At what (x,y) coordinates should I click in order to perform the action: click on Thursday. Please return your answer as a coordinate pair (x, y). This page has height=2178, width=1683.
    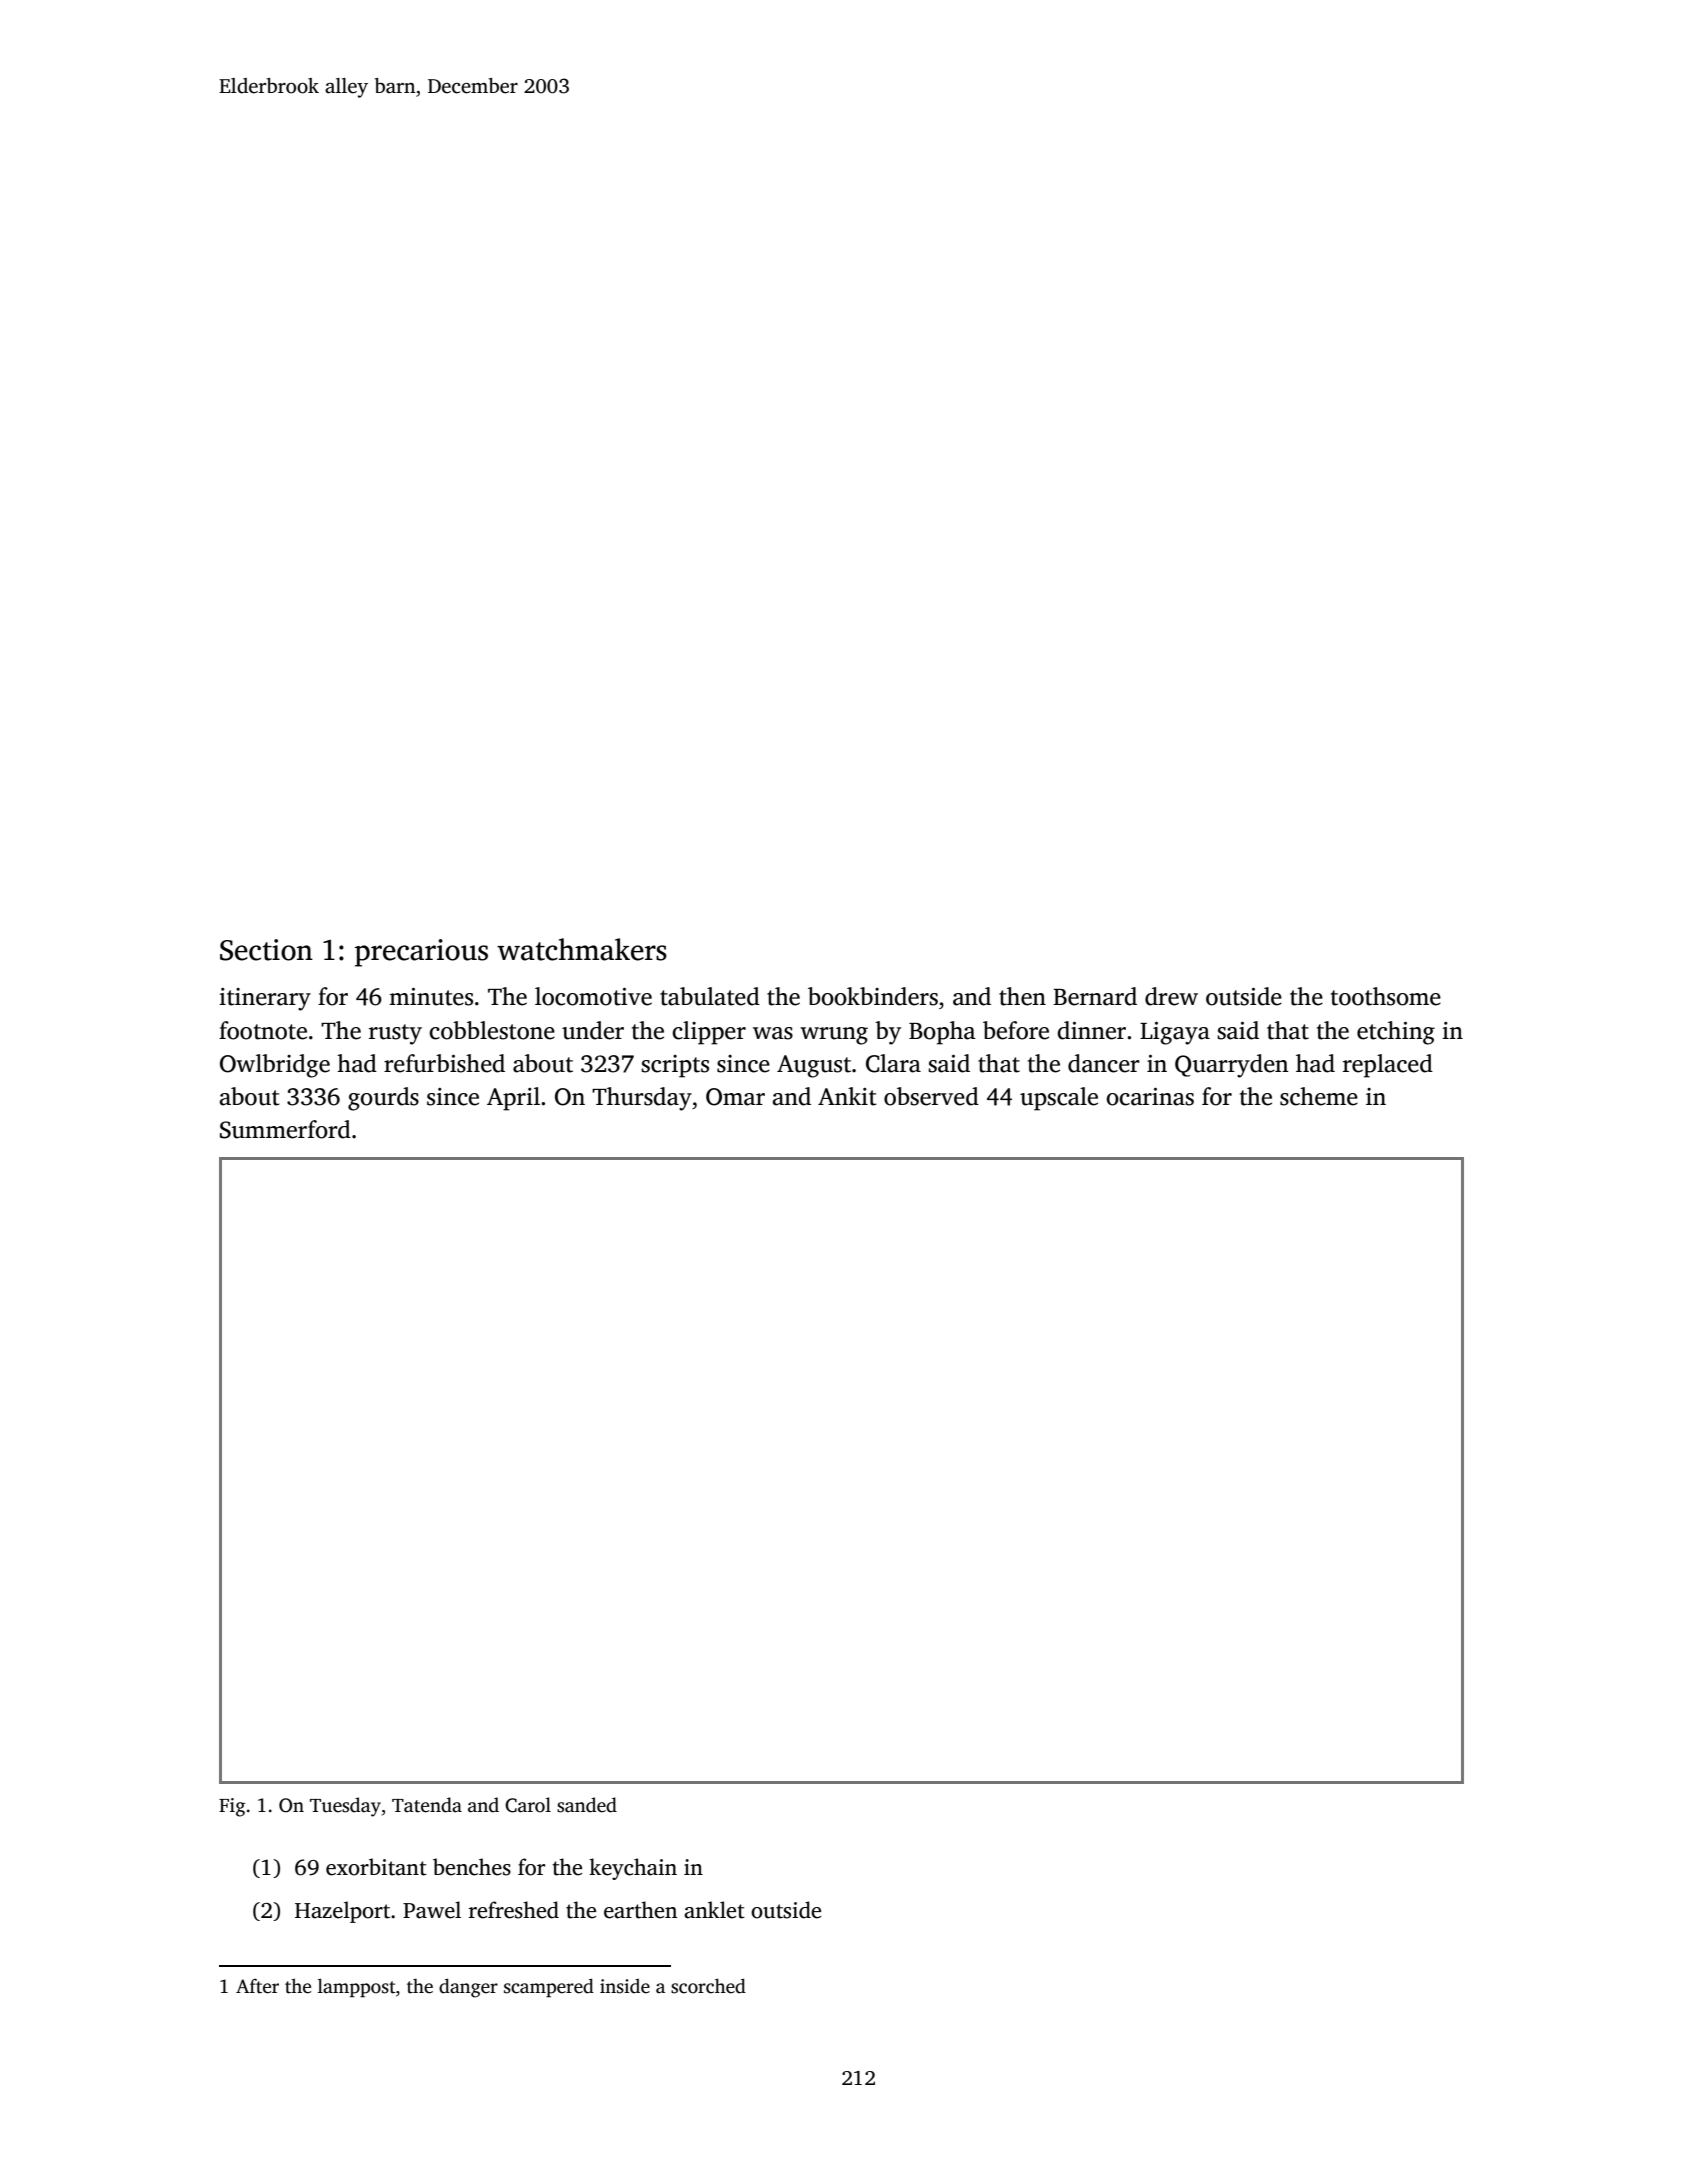
    Looking at the image, I should click on (642, 1099).
